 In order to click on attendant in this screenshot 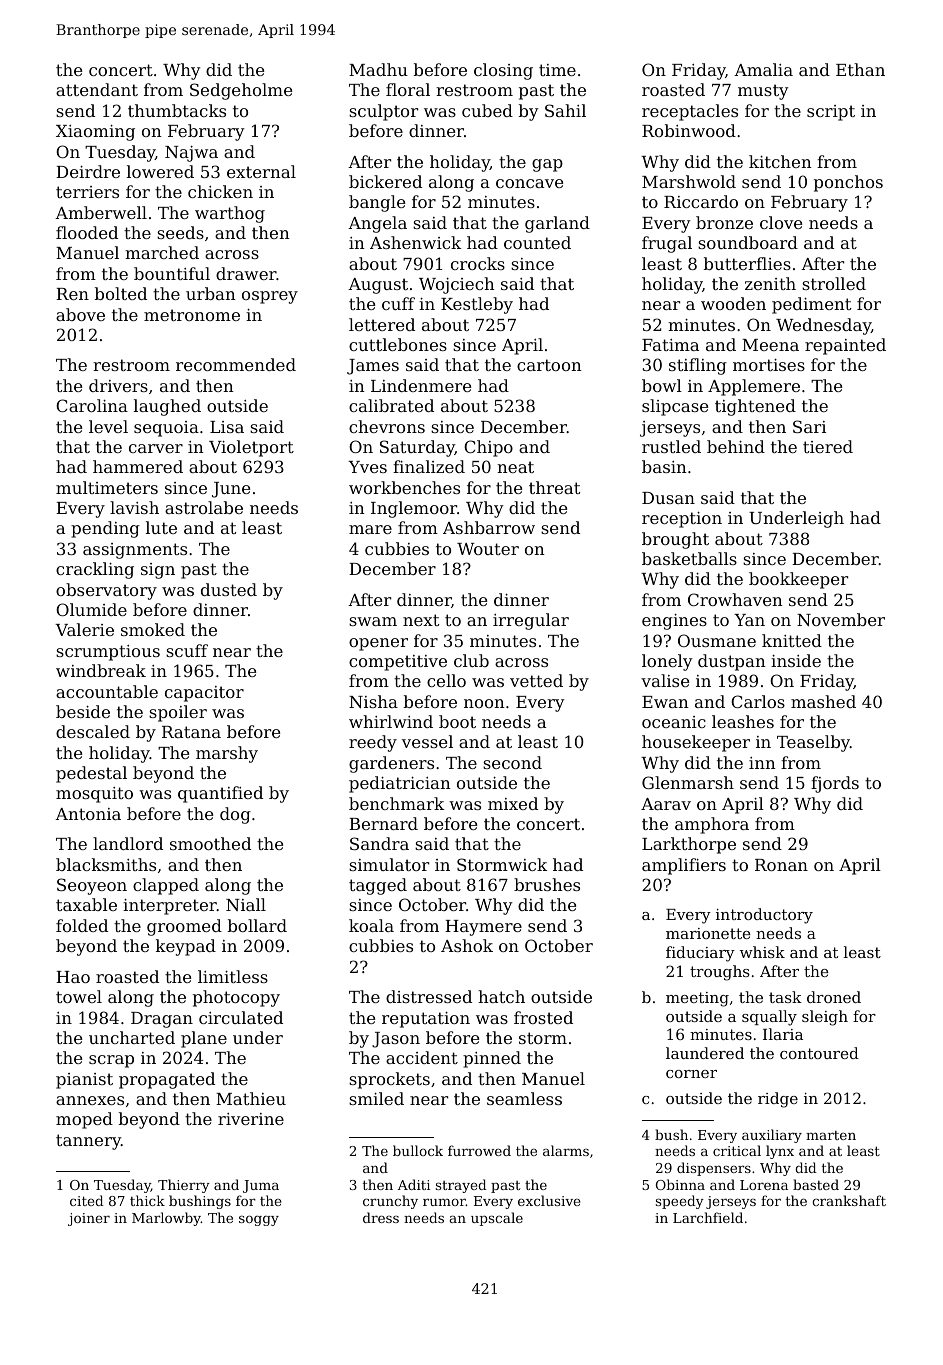, I will do `click(97, 89)`.
